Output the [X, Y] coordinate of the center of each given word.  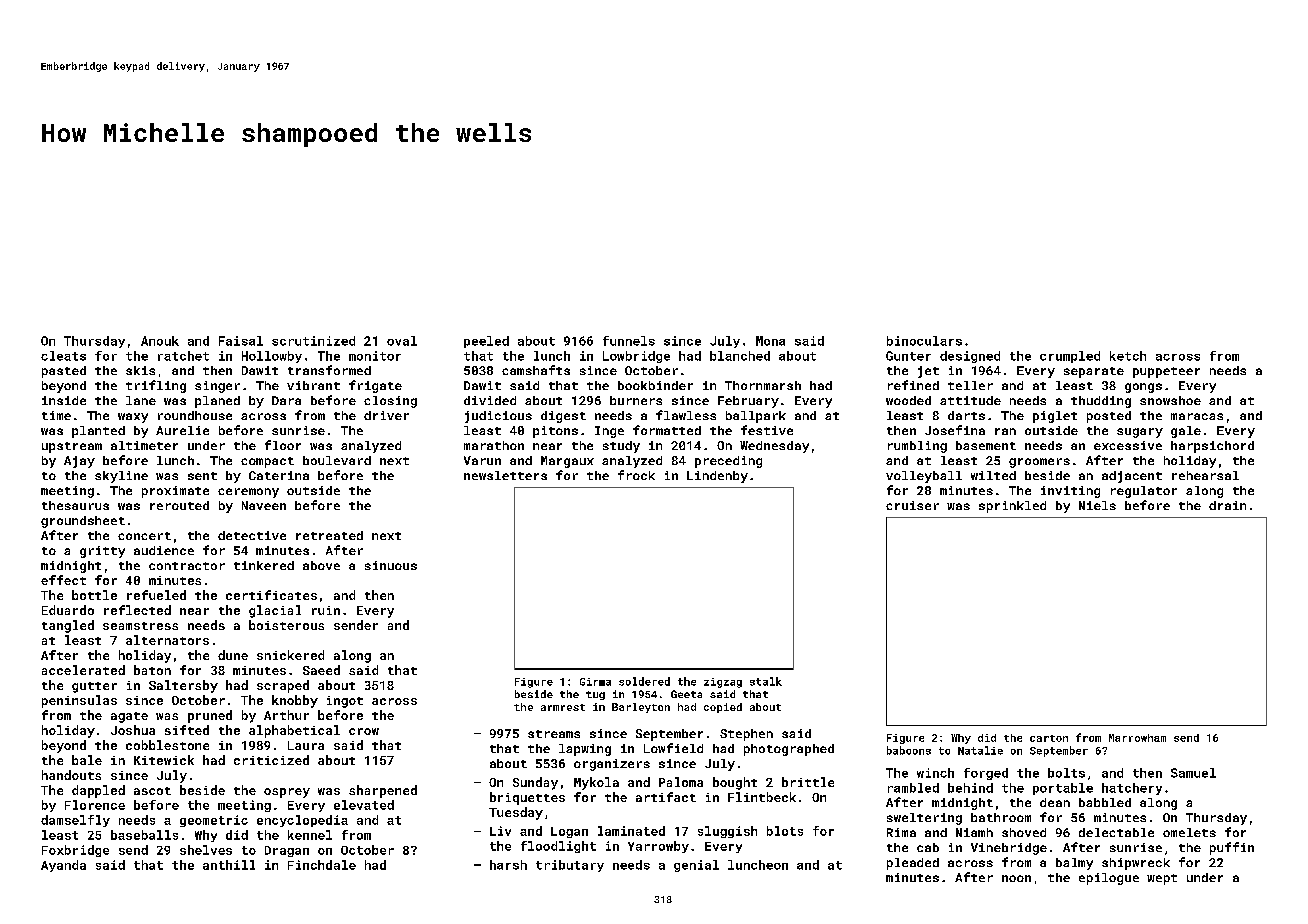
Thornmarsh [763, 385]
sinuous [391, 565]
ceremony [248, 493]
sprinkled [1012, 507]
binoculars [924, 341]
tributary [570, 866]
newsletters [505, 475]
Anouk [160, 341]
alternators [167, 640]
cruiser [912, 505]
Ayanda [63, 866]
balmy [1074, 864]
